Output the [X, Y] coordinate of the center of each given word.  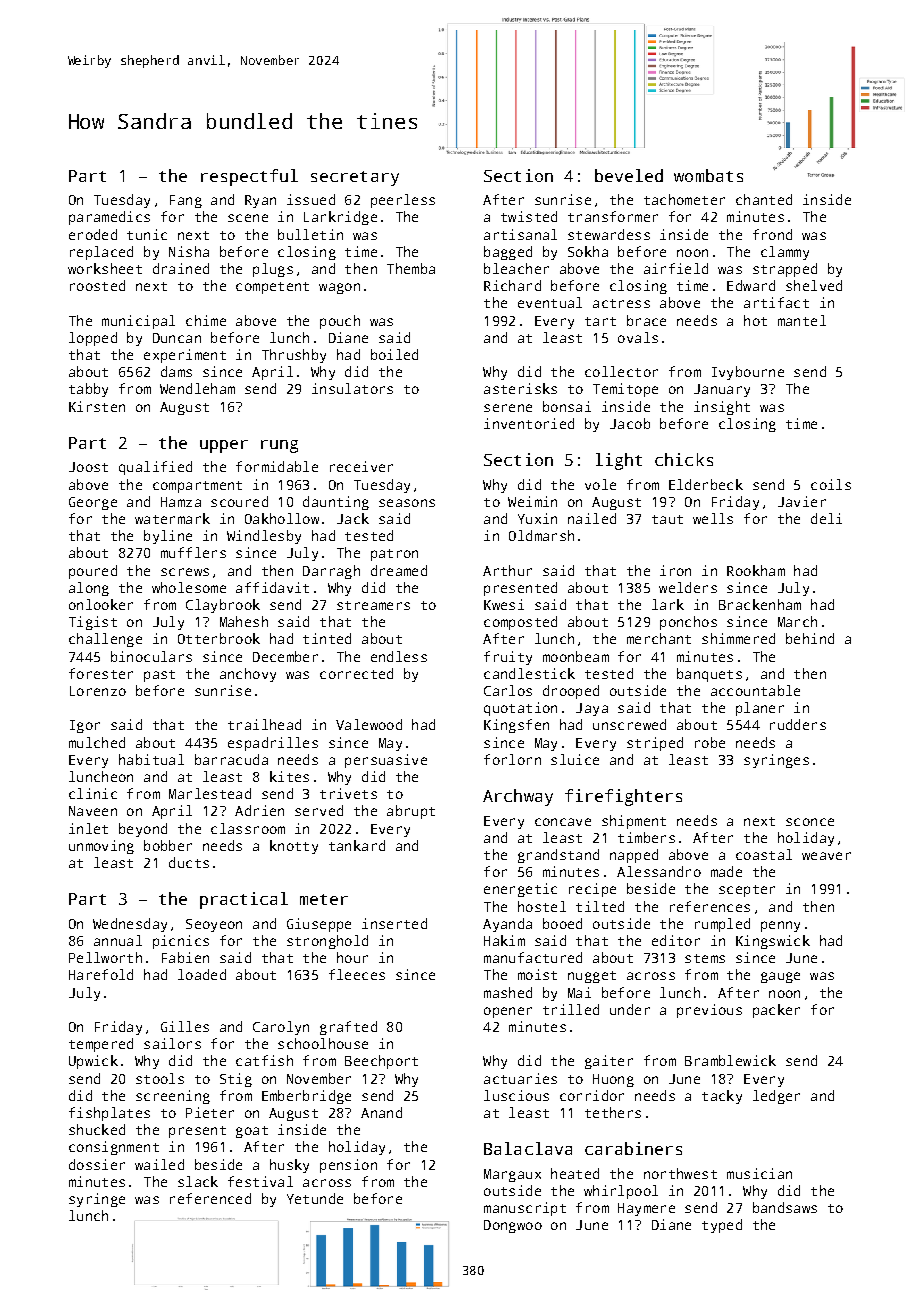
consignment [114, 1148]
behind [810, 638]
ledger [776, 1097]
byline [168, 537]
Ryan [260, 201]
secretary [355, 178]
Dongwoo [513, 1226]
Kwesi [504, 604]
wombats [708, 175]
